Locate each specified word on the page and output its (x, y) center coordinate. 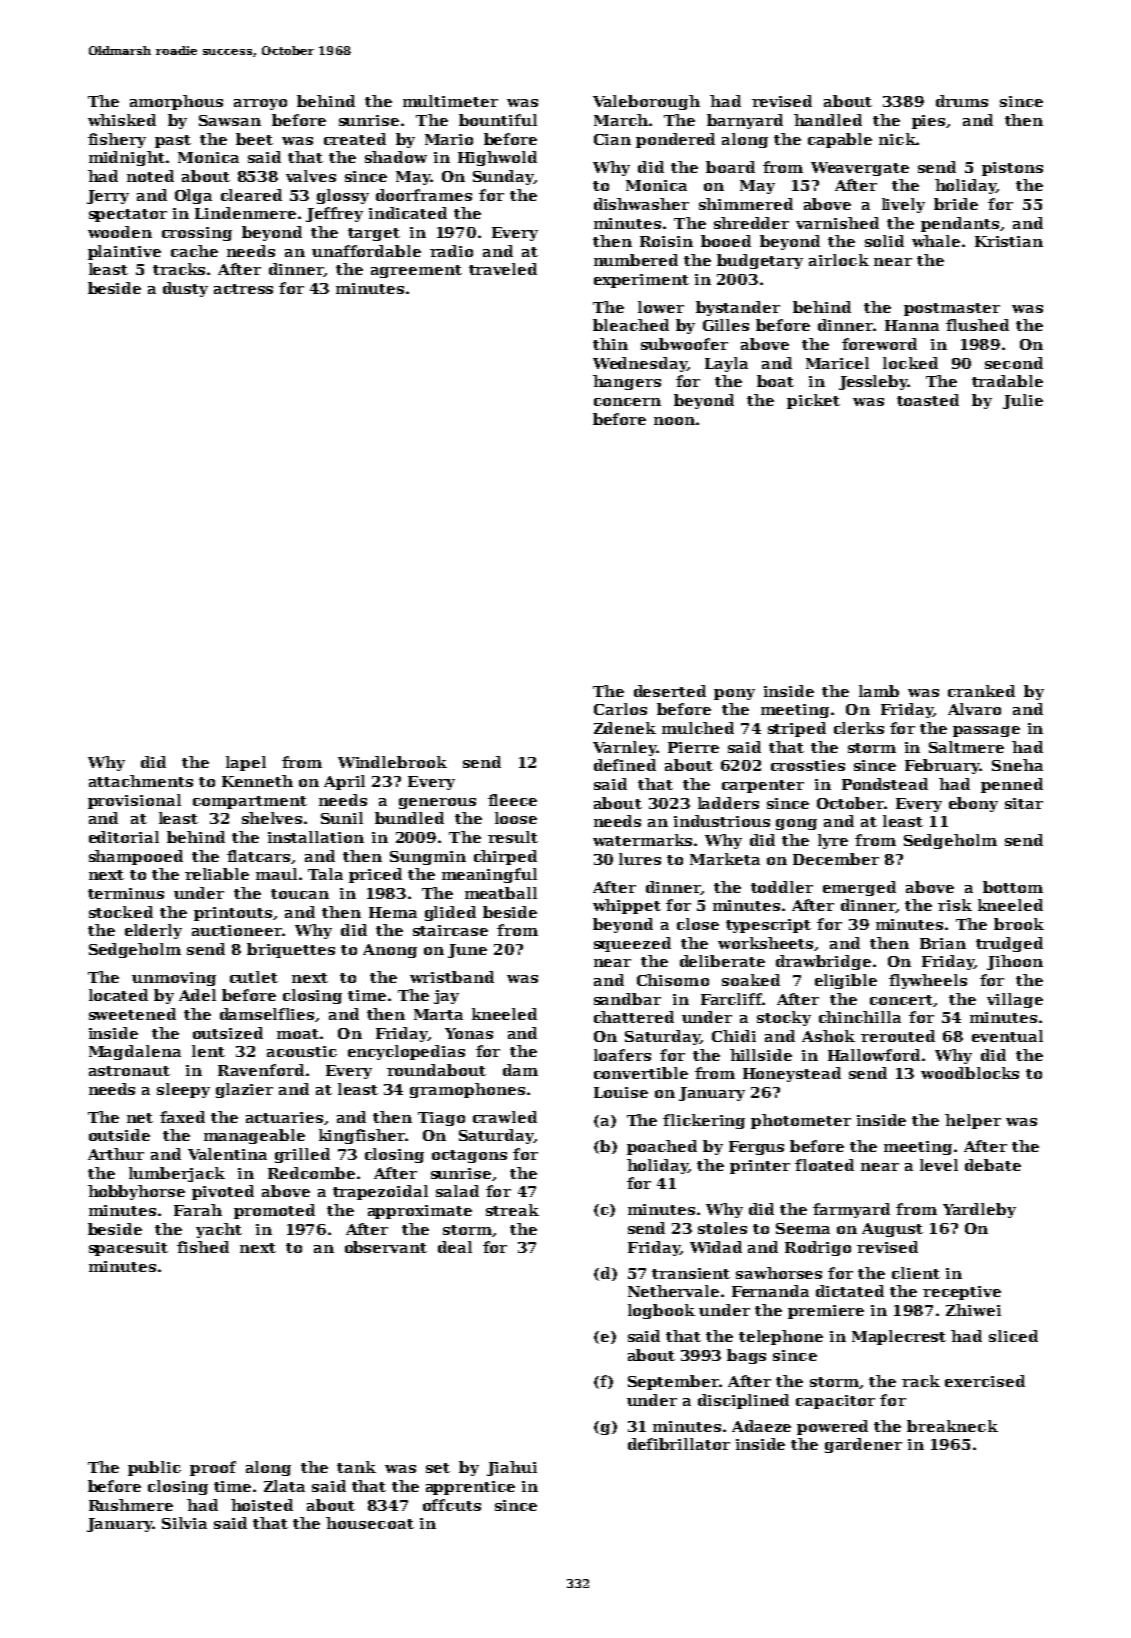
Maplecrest (899, 1337)
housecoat (370, 1523)
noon (674, 421)
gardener (863, 1445)
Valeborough (646, 102)
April (344, 782)
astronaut (129, 1071)
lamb (879, 691)
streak (512, 1210)
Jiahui (512, 1468)
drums (962, 101)
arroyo (260, 104)
